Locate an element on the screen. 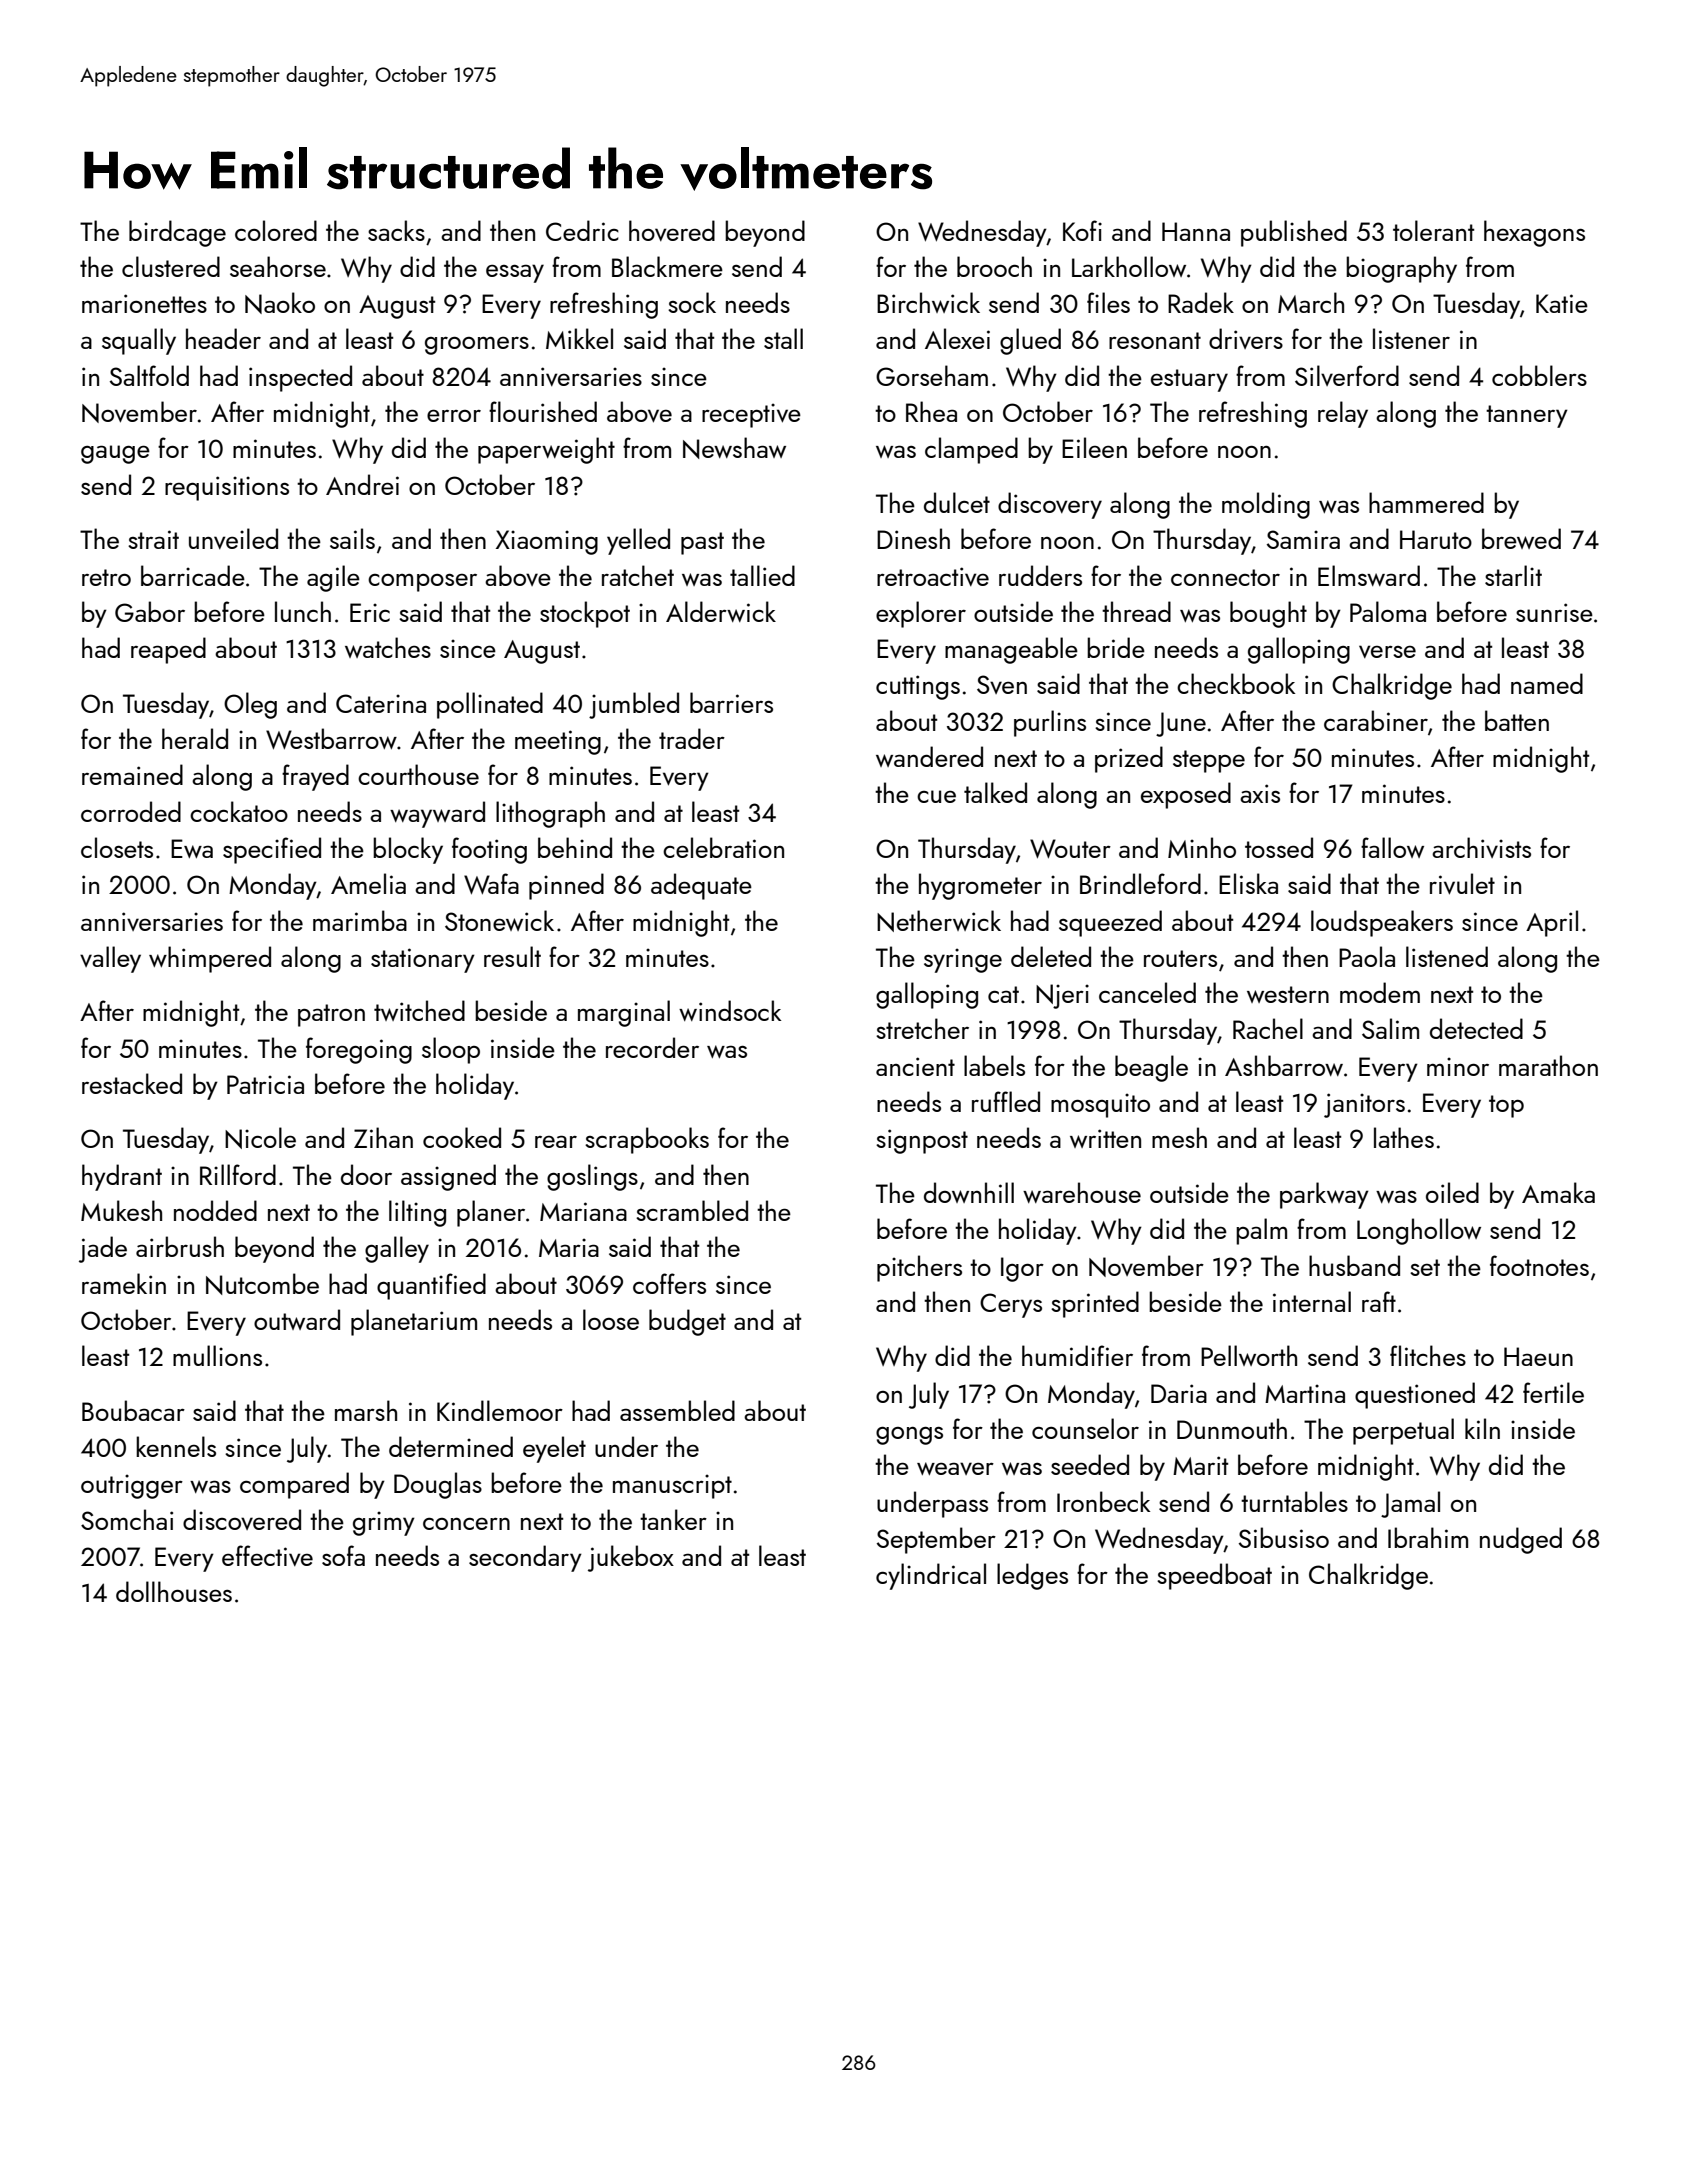 The image size is (1683, 2178). stretcher is located at coordinates (922, 1028).
